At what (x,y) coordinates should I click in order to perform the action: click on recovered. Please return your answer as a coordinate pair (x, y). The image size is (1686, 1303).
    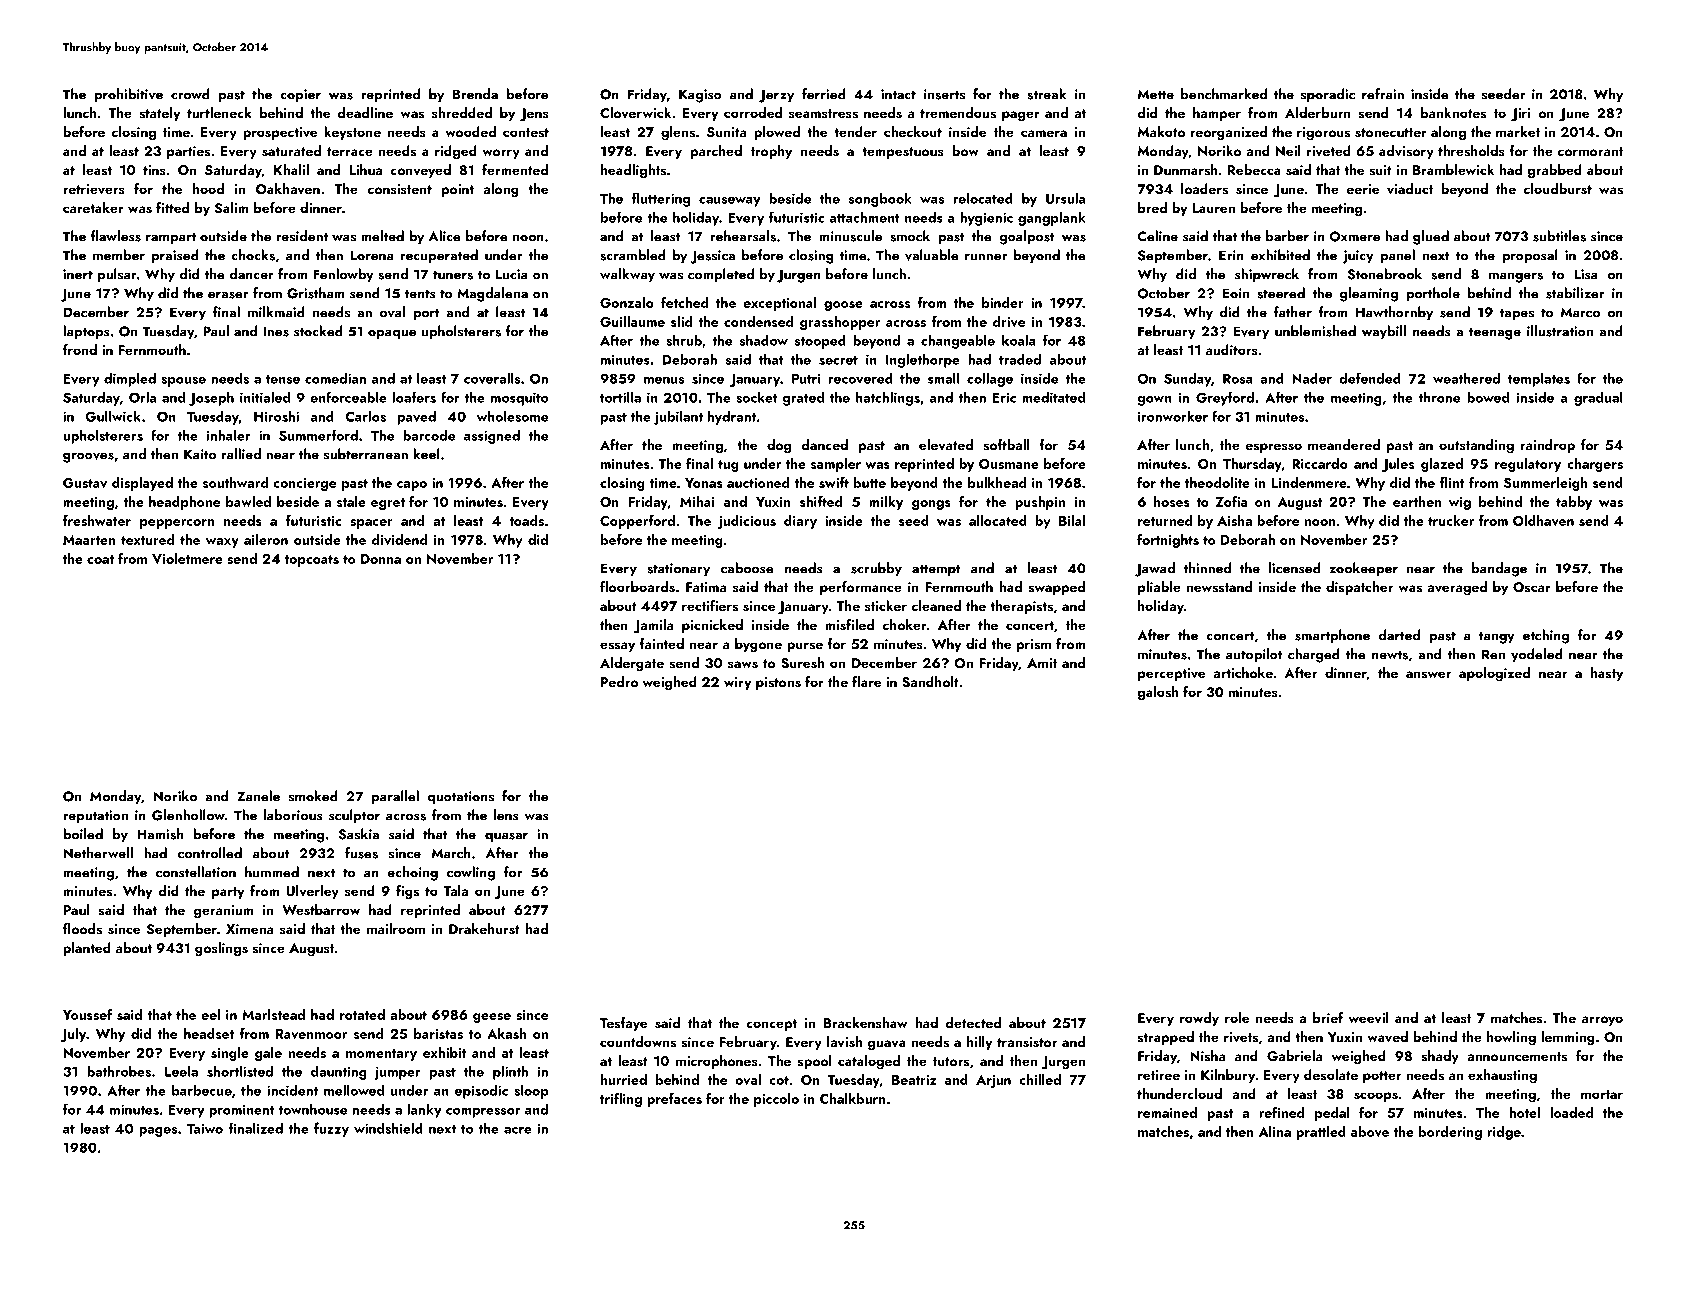
    Looking at the image, I should click on (861, 378).
